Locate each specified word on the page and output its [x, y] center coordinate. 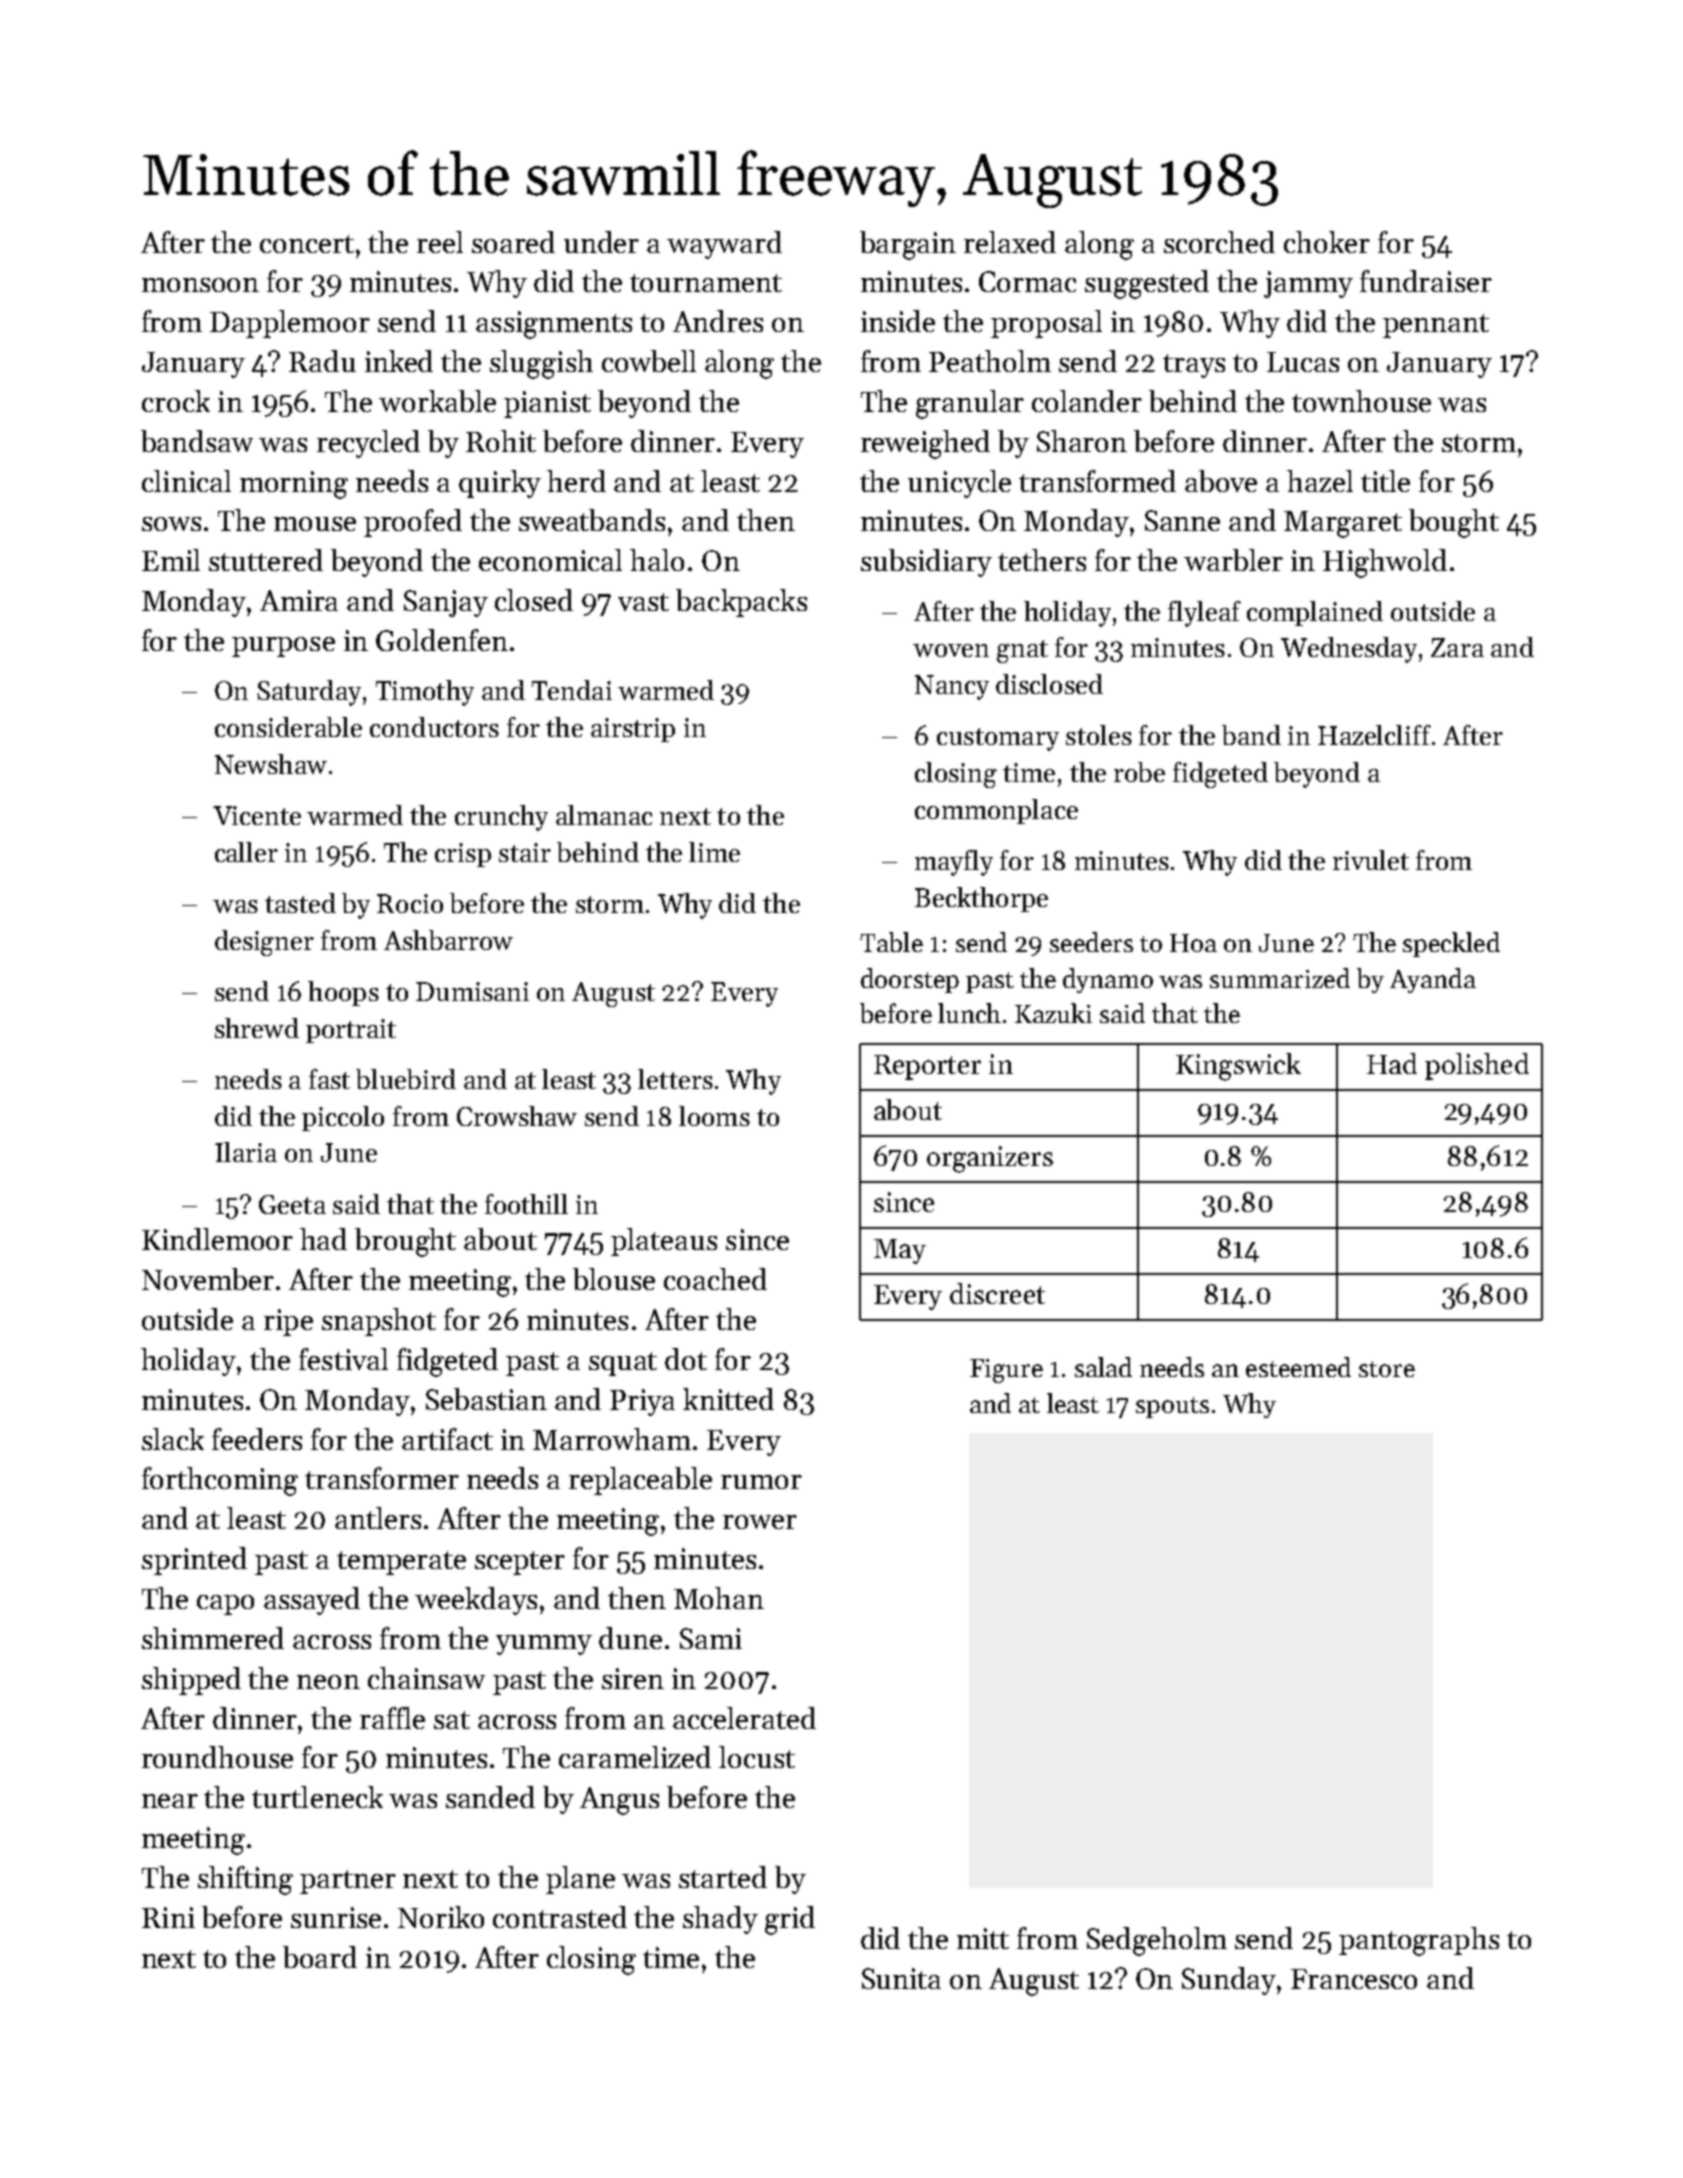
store [1387, 1369]
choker [1327, 242]
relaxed [1010, 242]
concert [307, 244]
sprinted [194, 1561]
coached [715, 1279]
